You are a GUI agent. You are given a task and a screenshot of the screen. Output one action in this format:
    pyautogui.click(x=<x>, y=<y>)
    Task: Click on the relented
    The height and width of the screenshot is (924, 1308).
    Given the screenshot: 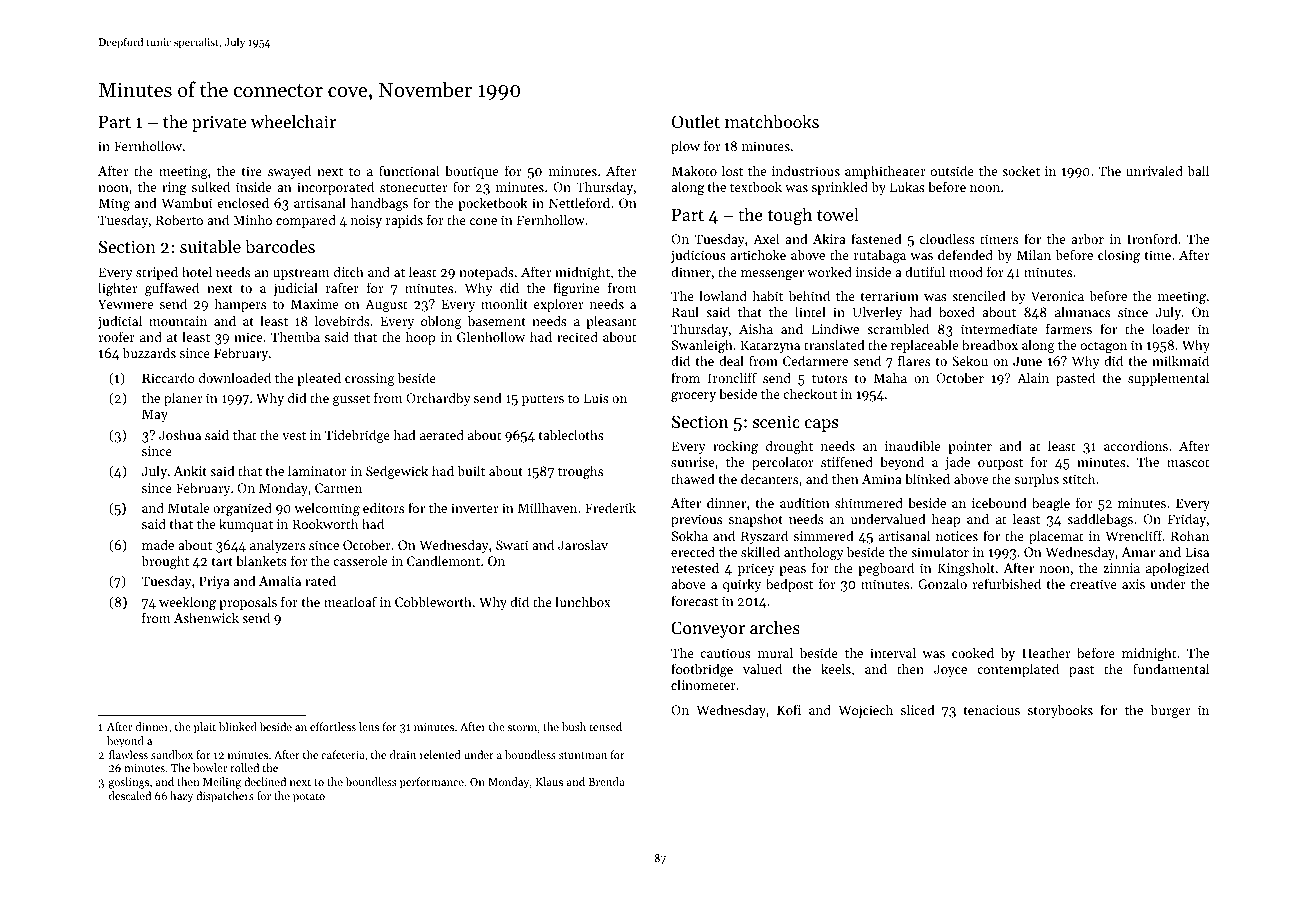 What is the action you would take?
    pyautogui.click(x=440, y=754)
